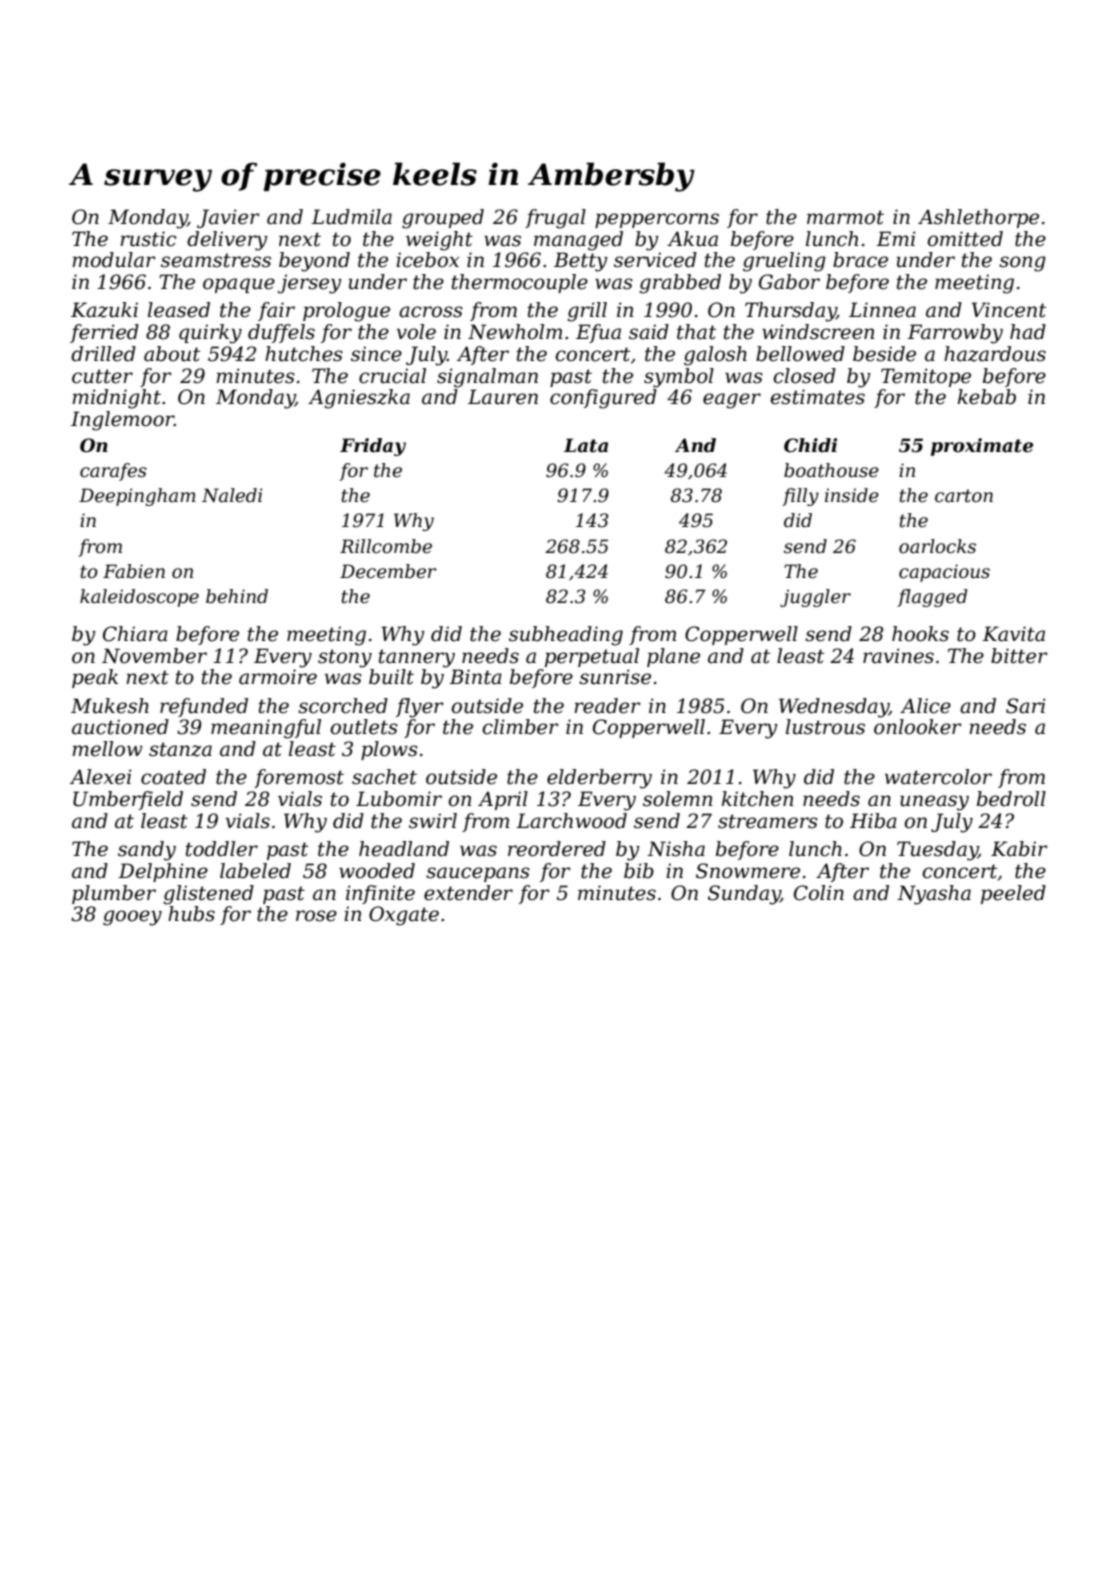 The image size is (1118, 1587). Describe the element at coordinates (1026, 706) in the image. I see `Sari` at that location.
